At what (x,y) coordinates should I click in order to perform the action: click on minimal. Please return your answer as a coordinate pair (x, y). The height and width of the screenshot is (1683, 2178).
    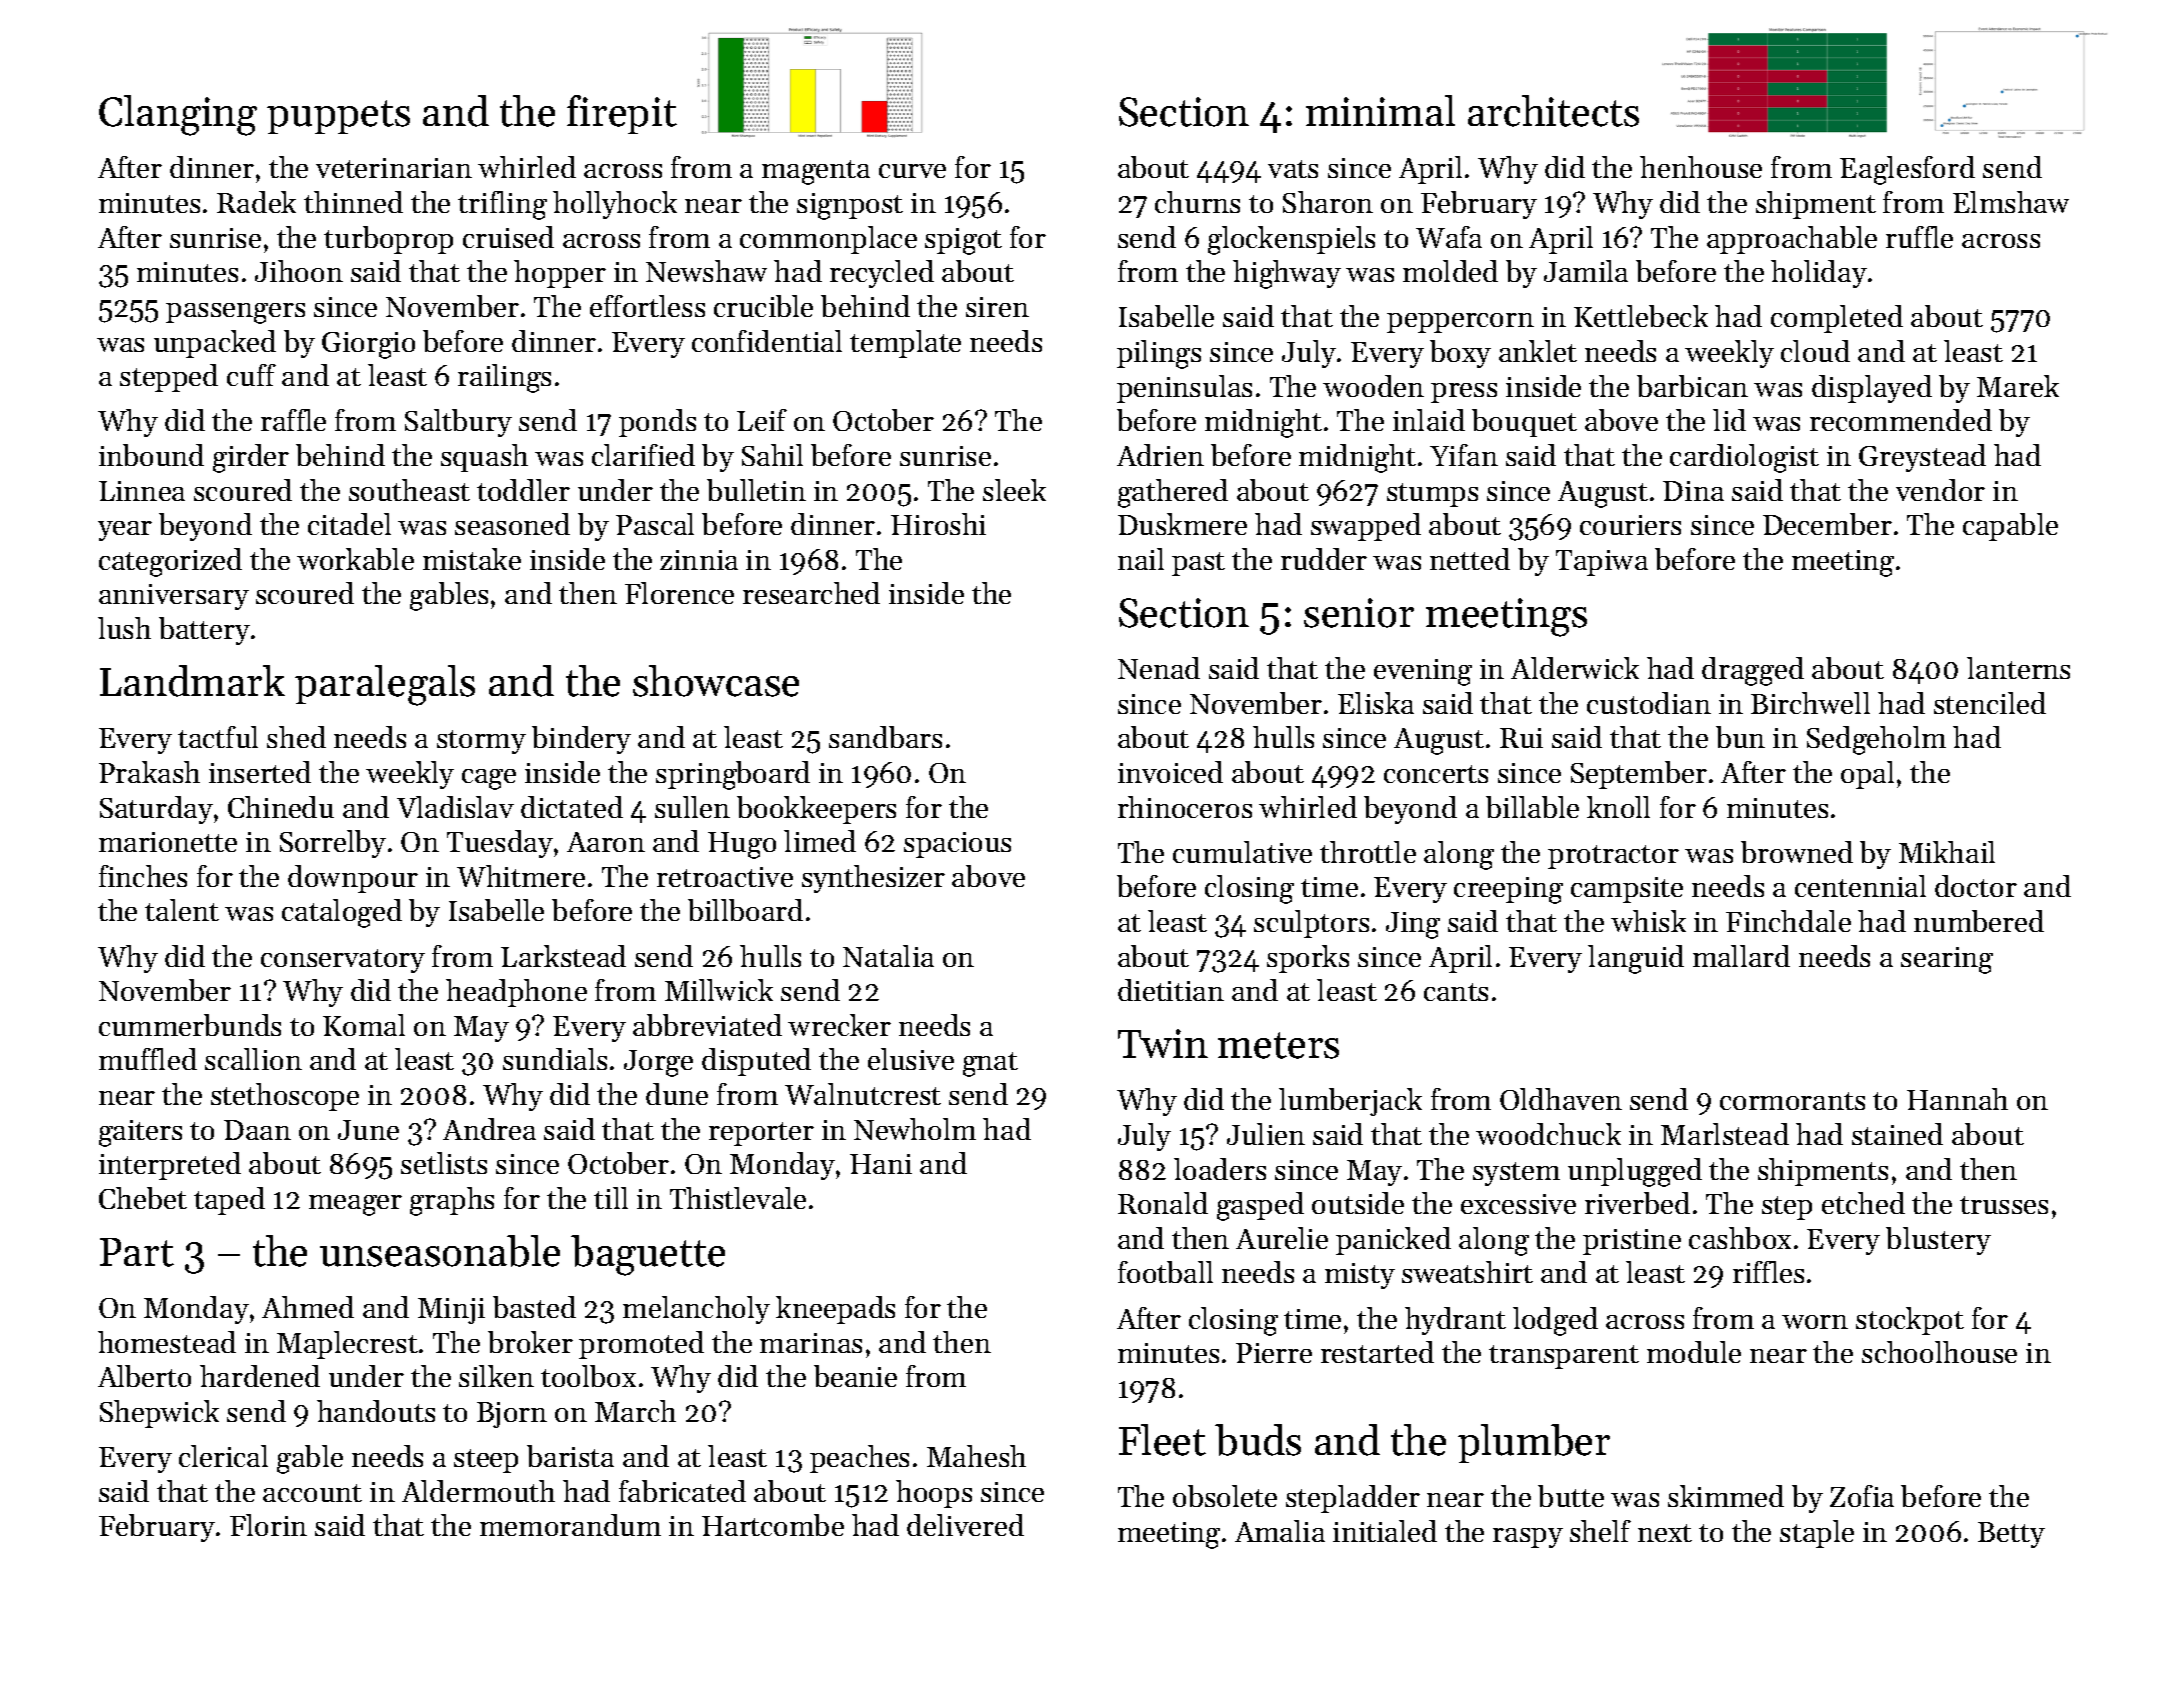
    Looking at the image, I should click on (1380, 110).
